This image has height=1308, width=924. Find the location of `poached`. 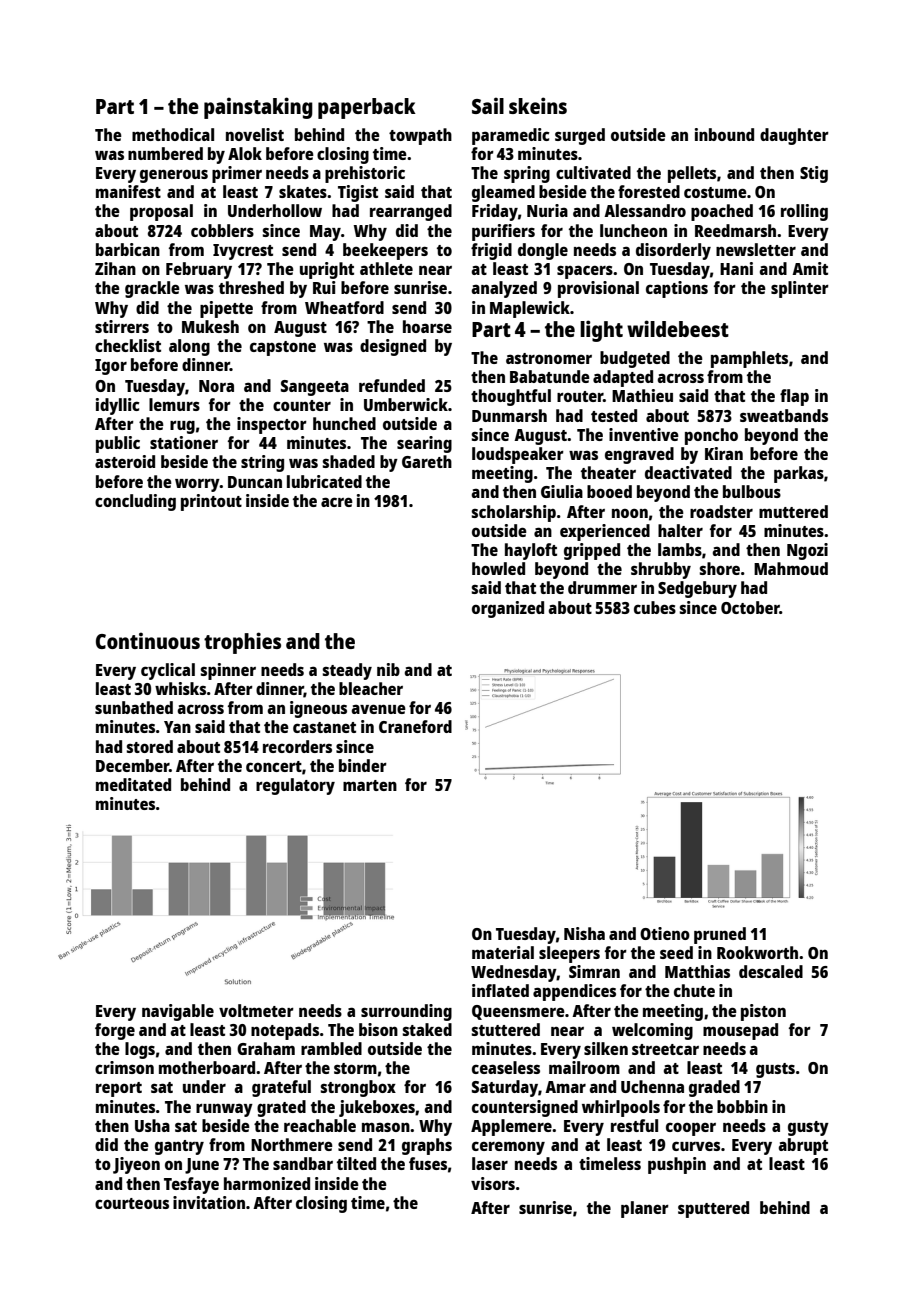

poached is located at coordinates (722, 212).
